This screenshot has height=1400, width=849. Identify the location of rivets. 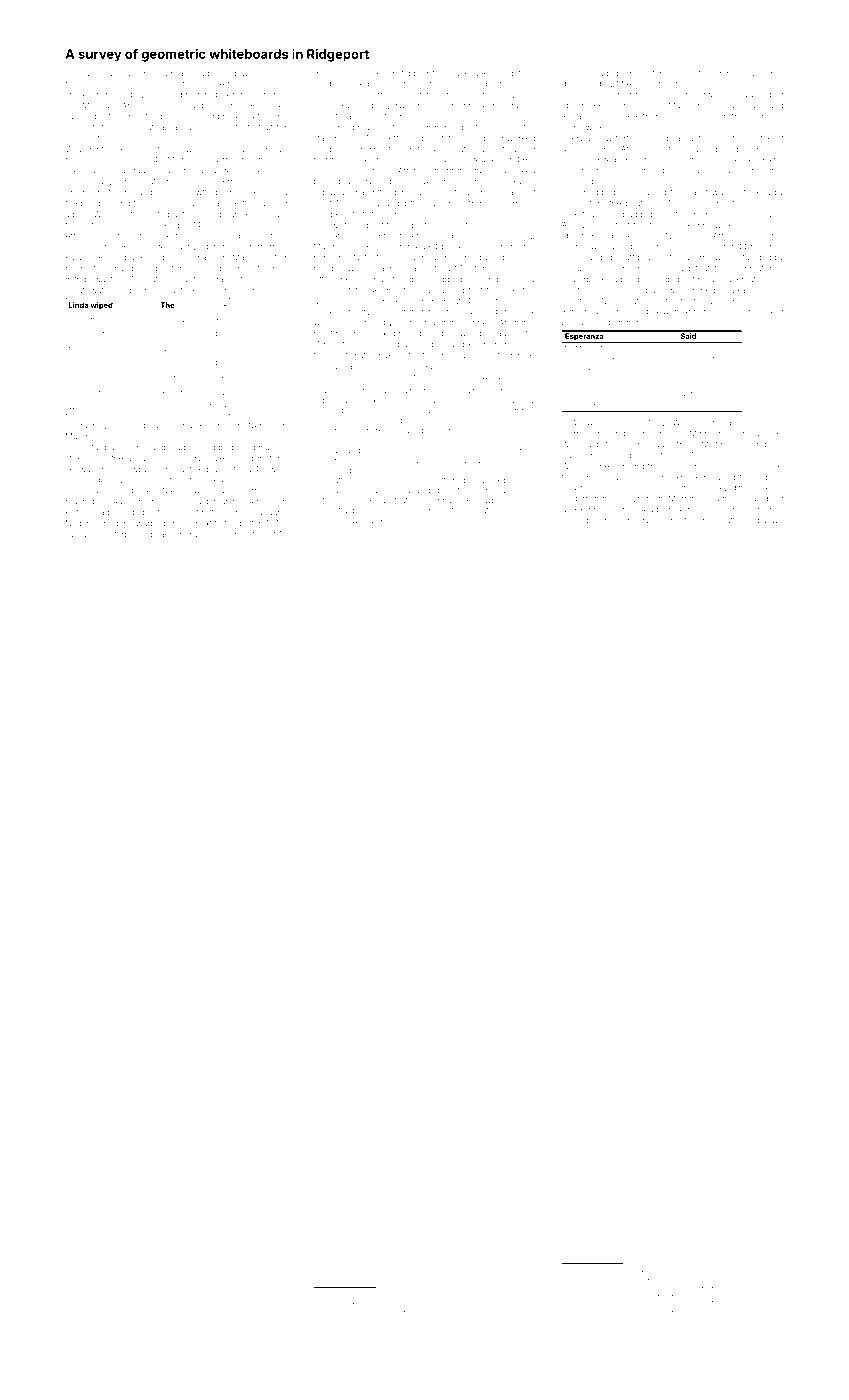
(325, 1295).
